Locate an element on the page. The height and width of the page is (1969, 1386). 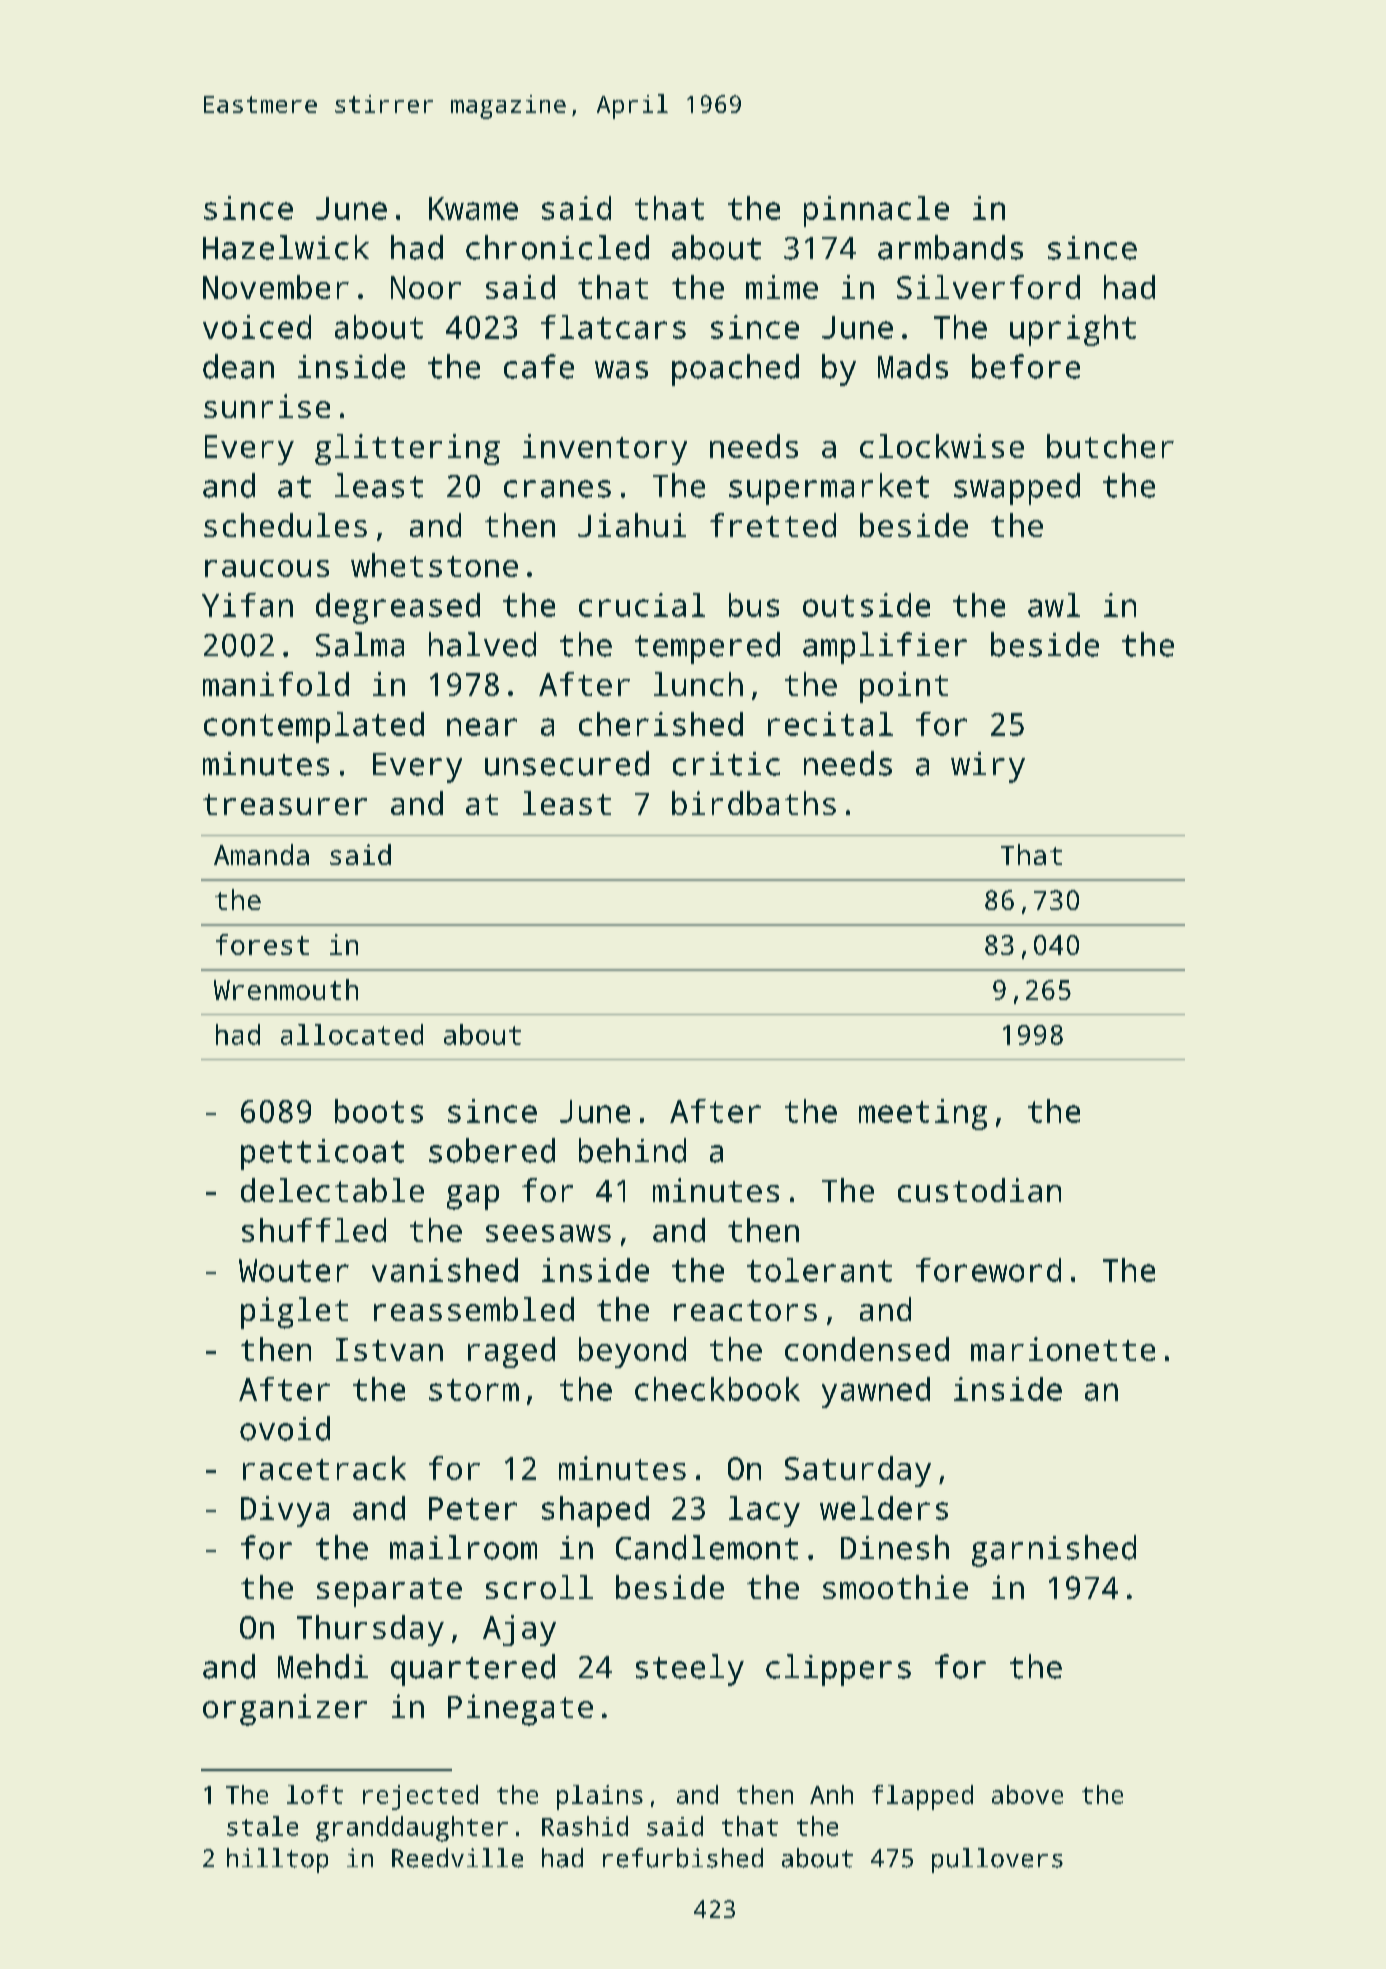
clippers is located at coordinates (838, 1670).
